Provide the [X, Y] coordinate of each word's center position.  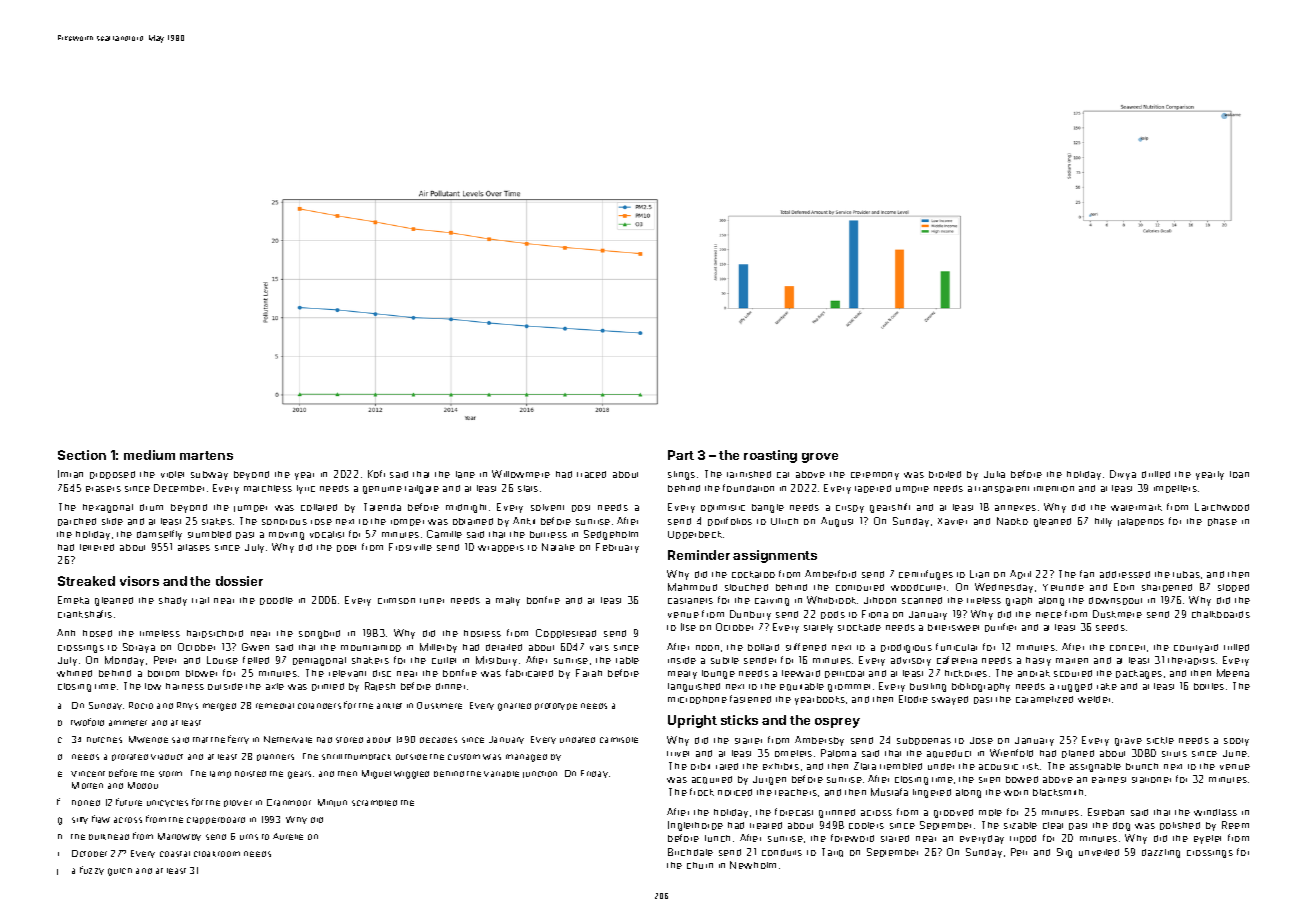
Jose [981, 740]
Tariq [832, 852]
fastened [750, 699]
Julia [994, 474]
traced [591, 474]
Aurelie [288, 836]
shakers [370, 660]
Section [82, 455]
